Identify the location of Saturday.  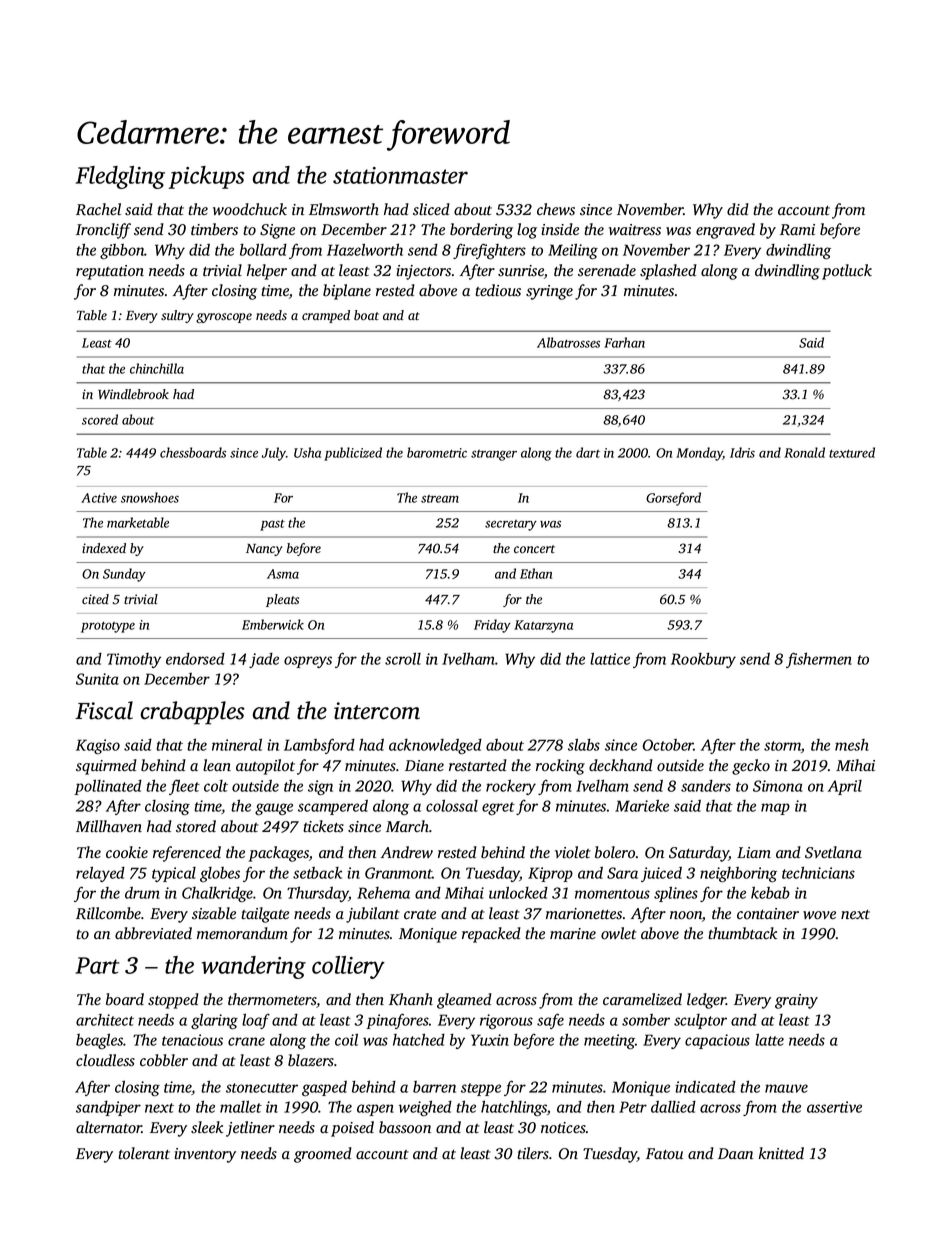
(699, 854).
